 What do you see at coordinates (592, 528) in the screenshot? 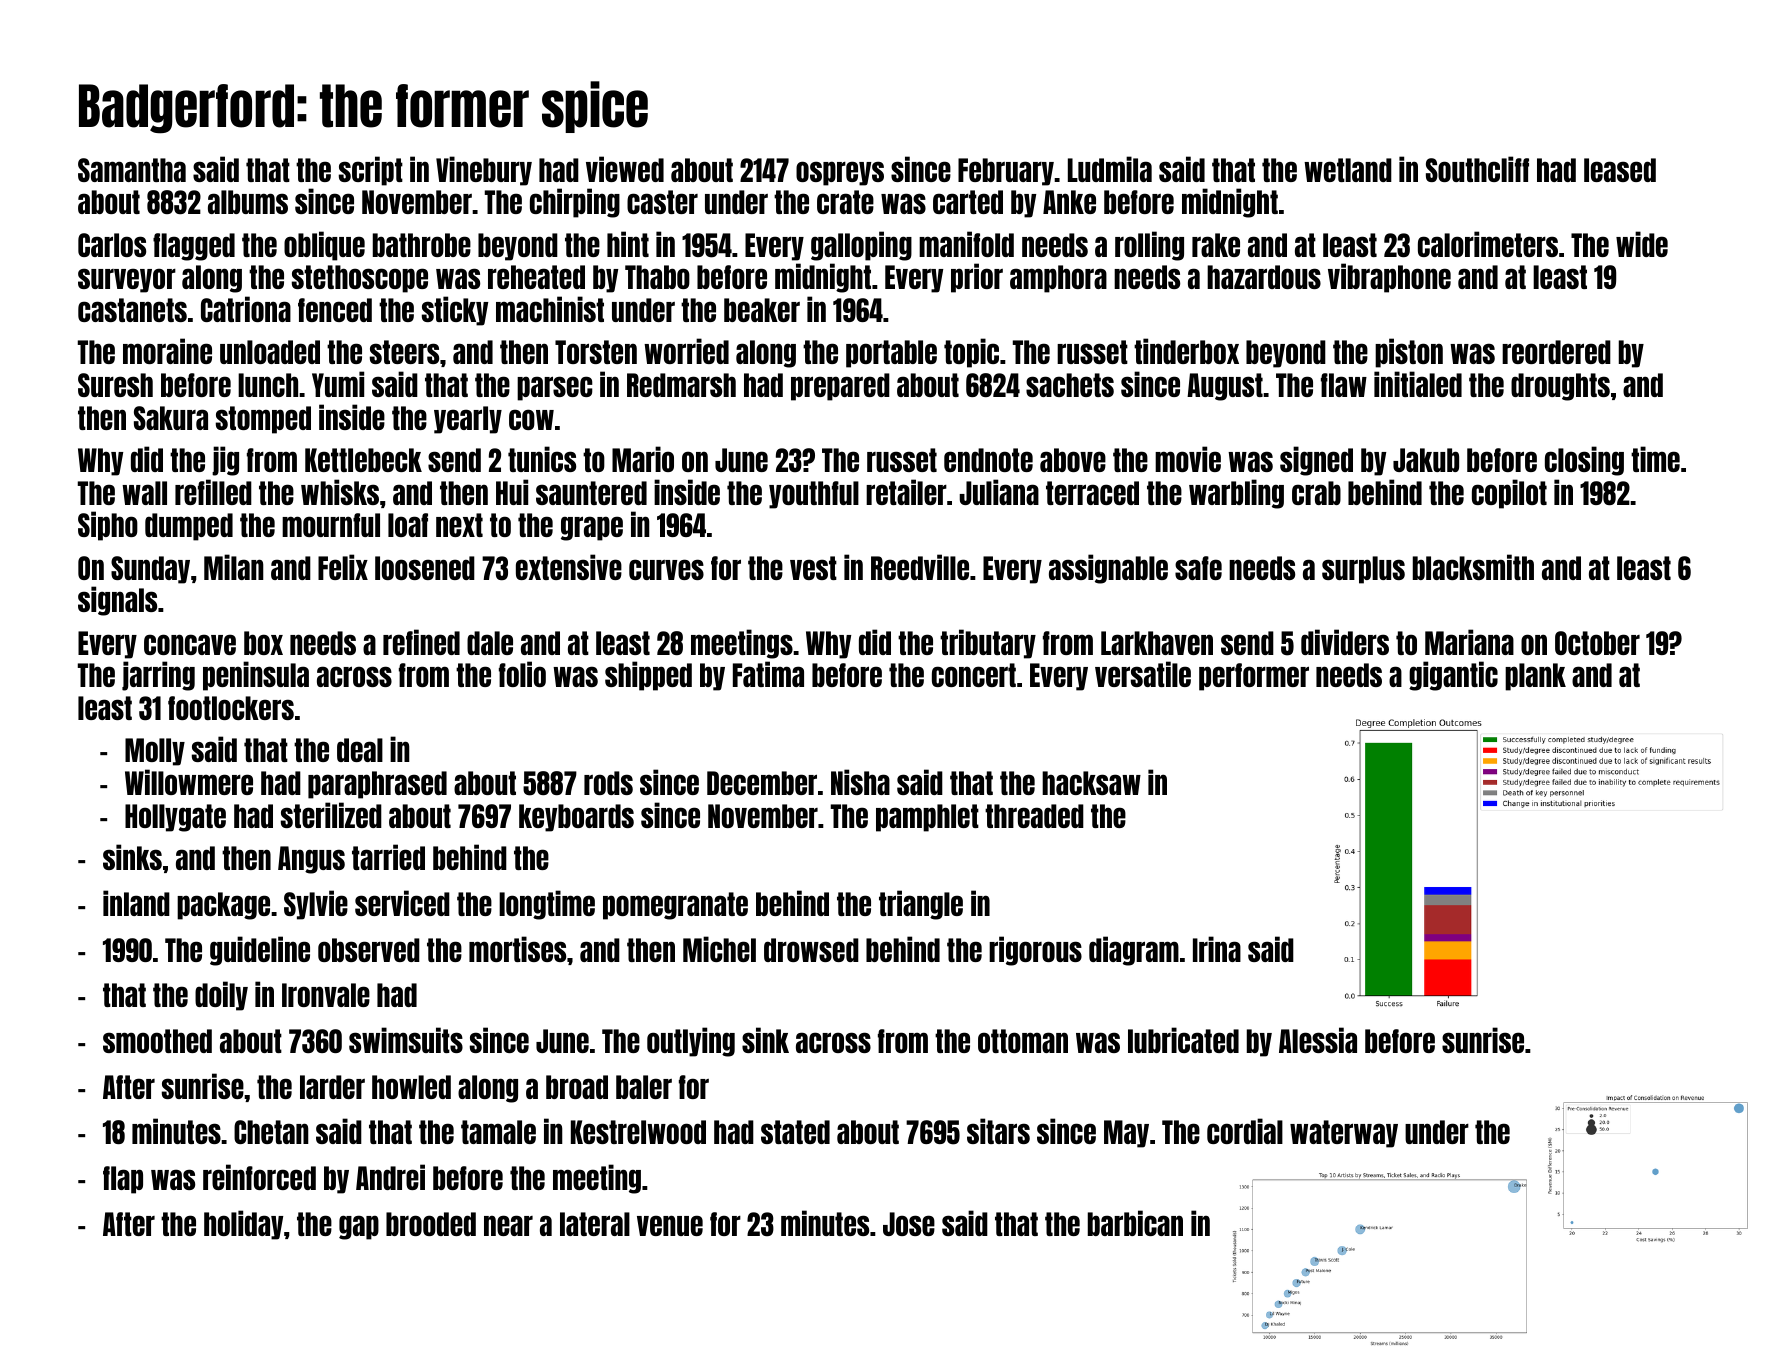
I see `grape` at bounding box center [592, 528].
